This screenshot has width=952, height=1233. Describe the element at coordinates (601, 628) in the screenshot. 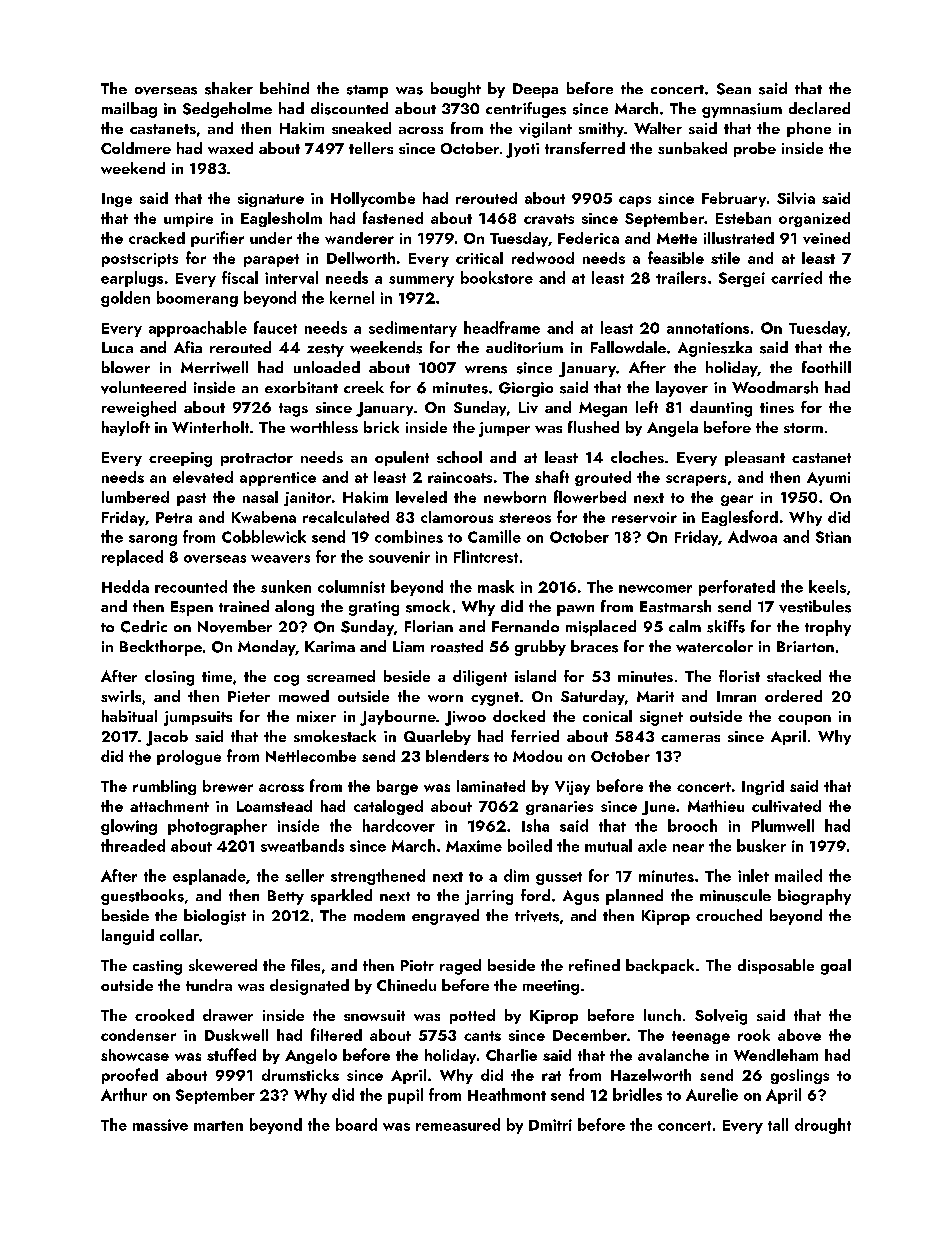

I see `misplaced` at that location.
